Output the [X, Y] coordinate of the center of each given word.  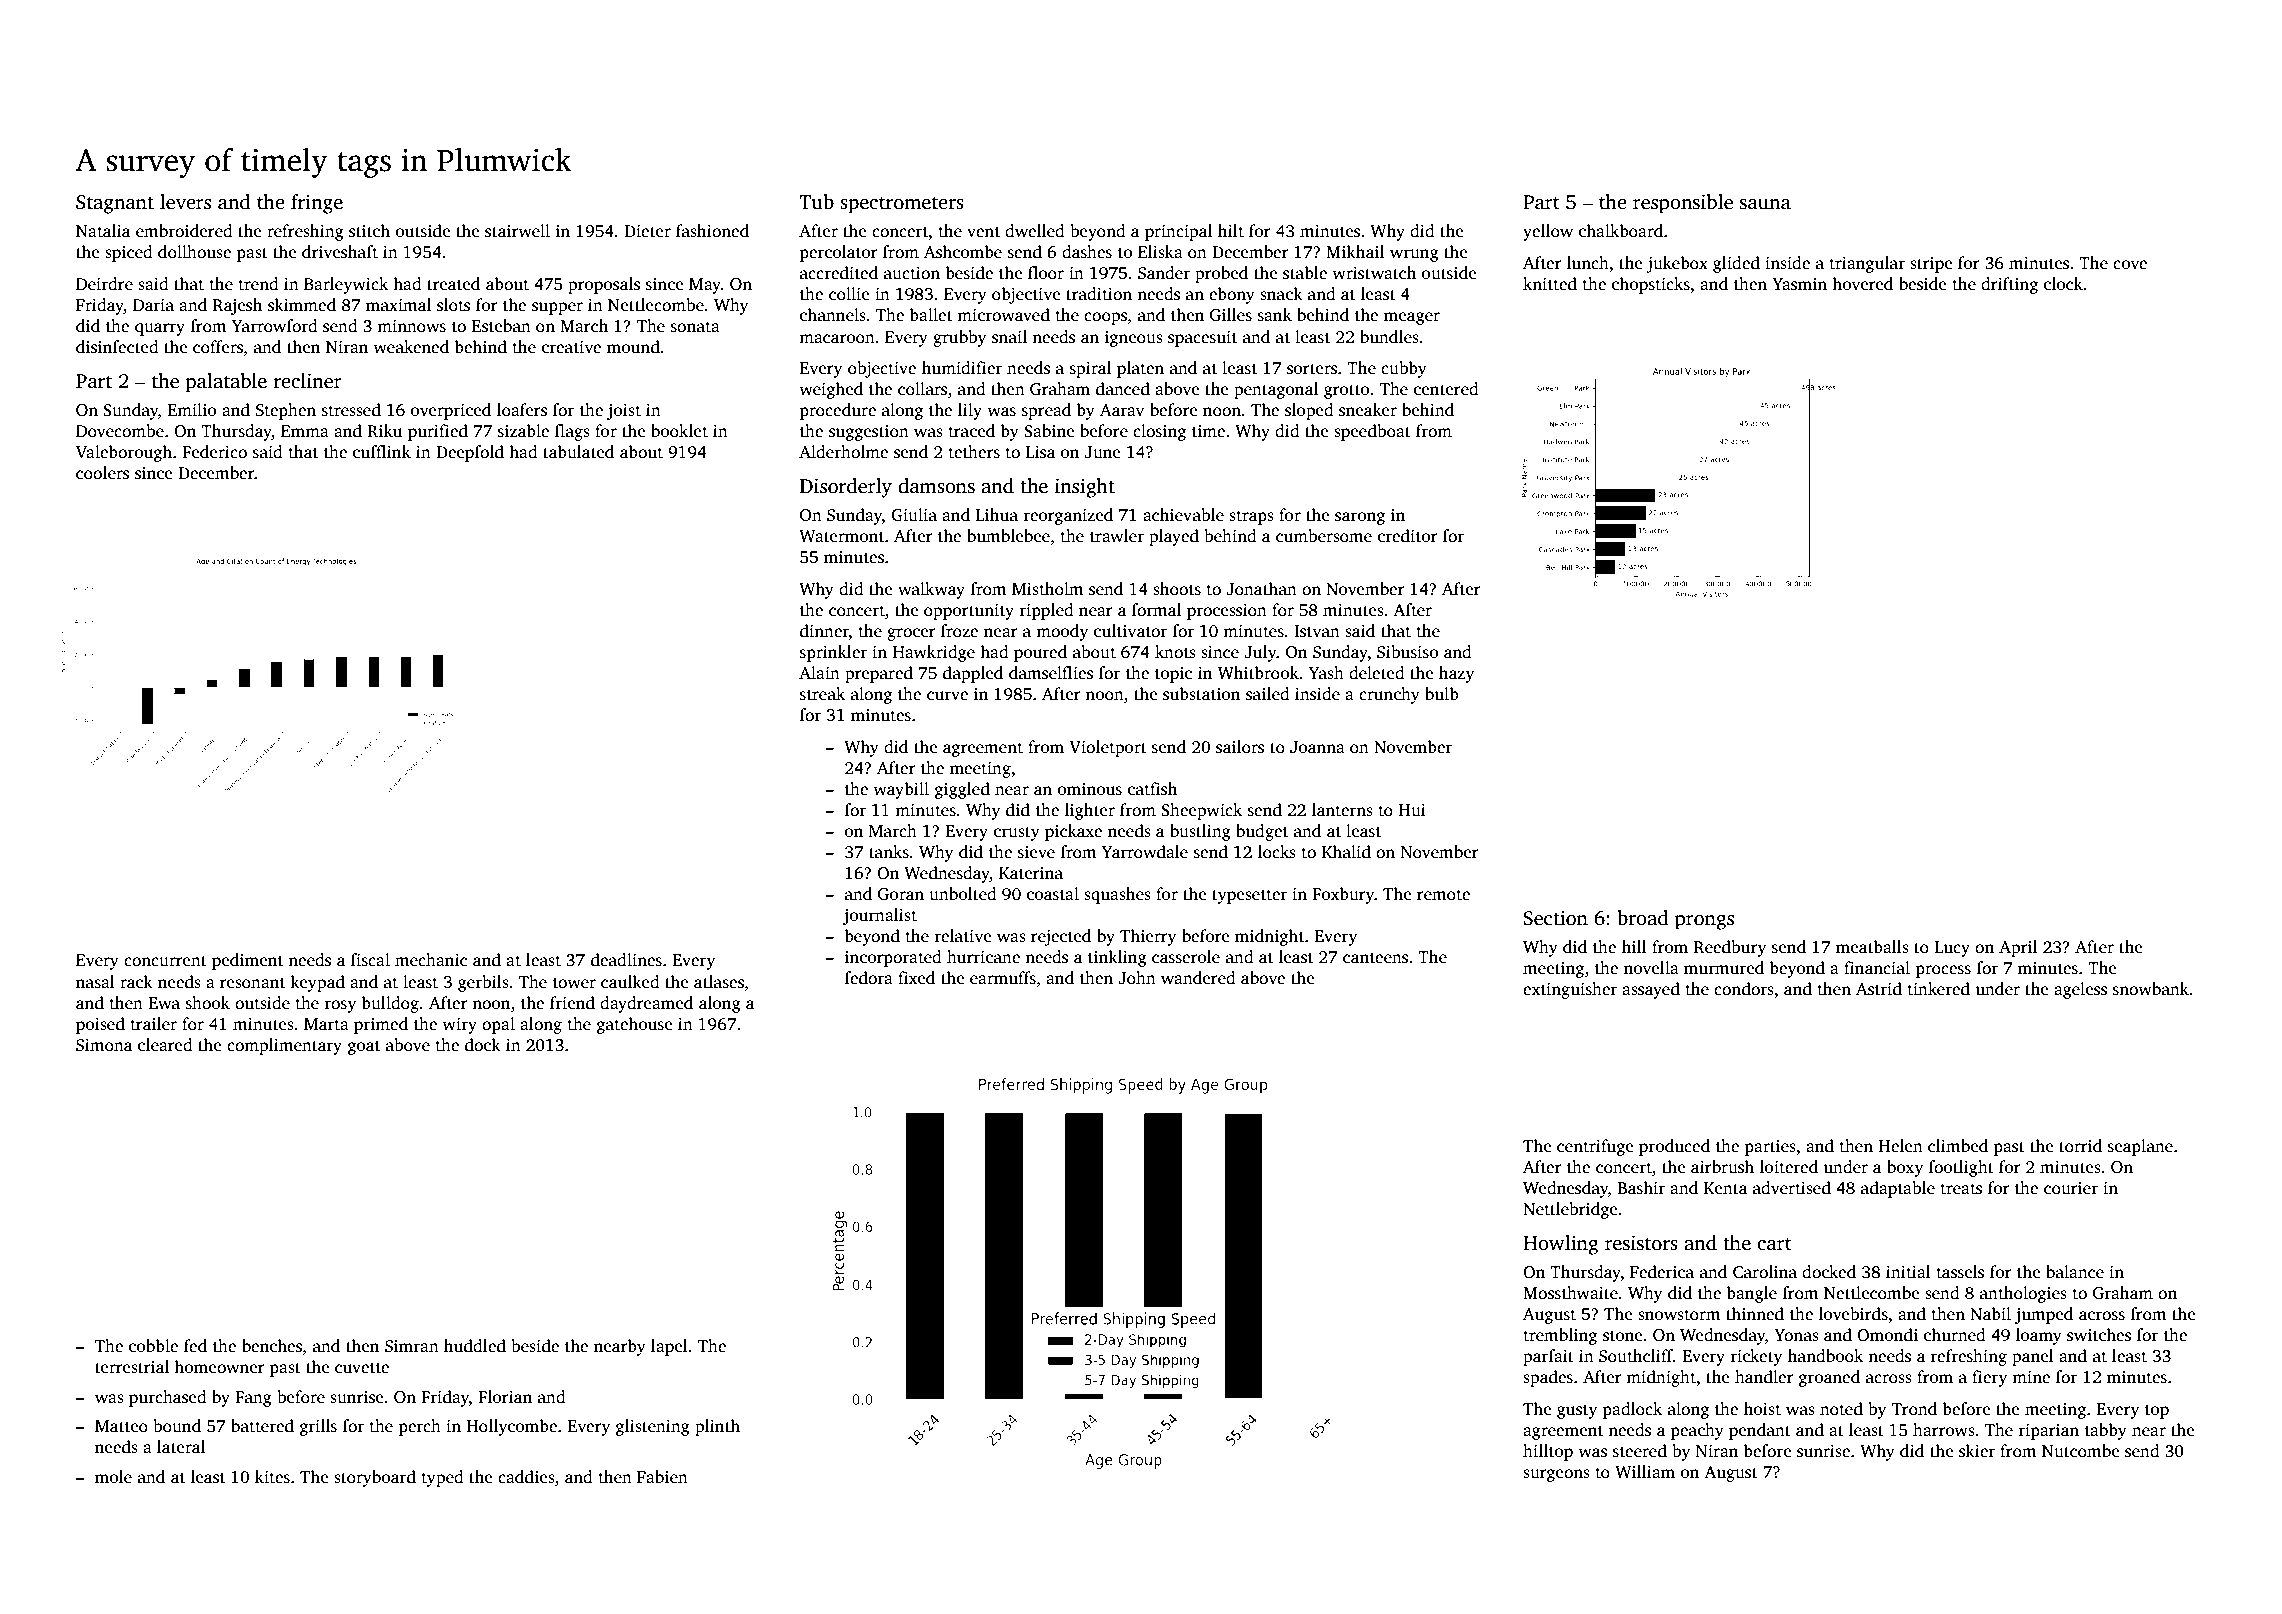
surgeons [1556, 1475]
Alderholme [843, 452]
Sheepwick [1201, 811]
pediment [247, 961]
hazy [1456, 674]
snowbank [2151, 989]
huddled [475, 1346]
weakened [411, 347]
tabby [2106, 1431]
